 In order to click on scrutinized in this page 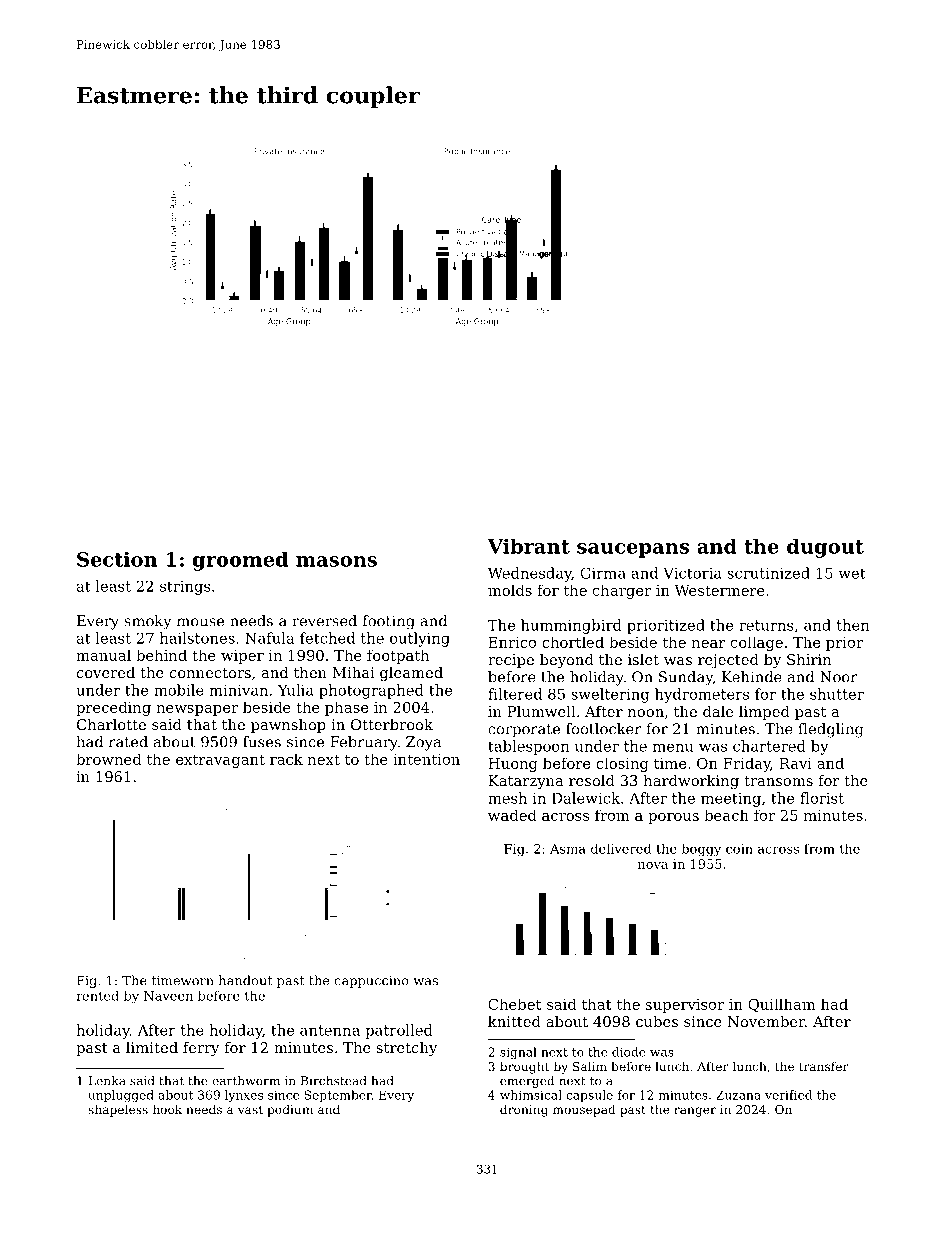, I will do `click(768, 573)`.
